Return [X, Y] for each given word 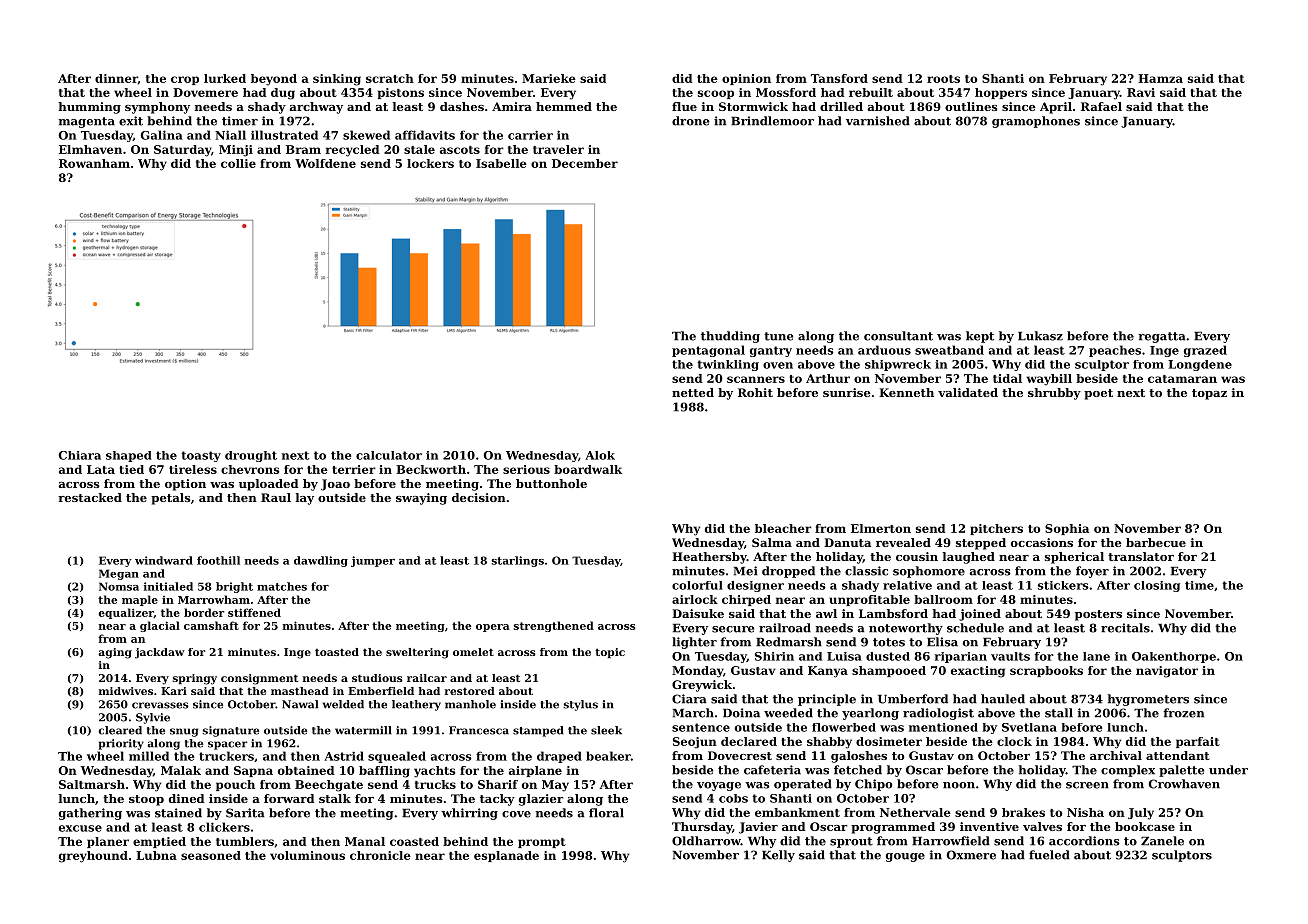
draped [559, 757]
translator [1141, 556]
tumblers [245, 841]
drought [251, 456]
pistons [401, 93]
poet [1098, 394]
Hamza [1160, 78]
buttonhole [551, 483]
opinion [746, 79]
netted [693, 392]
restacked [90, 497]
